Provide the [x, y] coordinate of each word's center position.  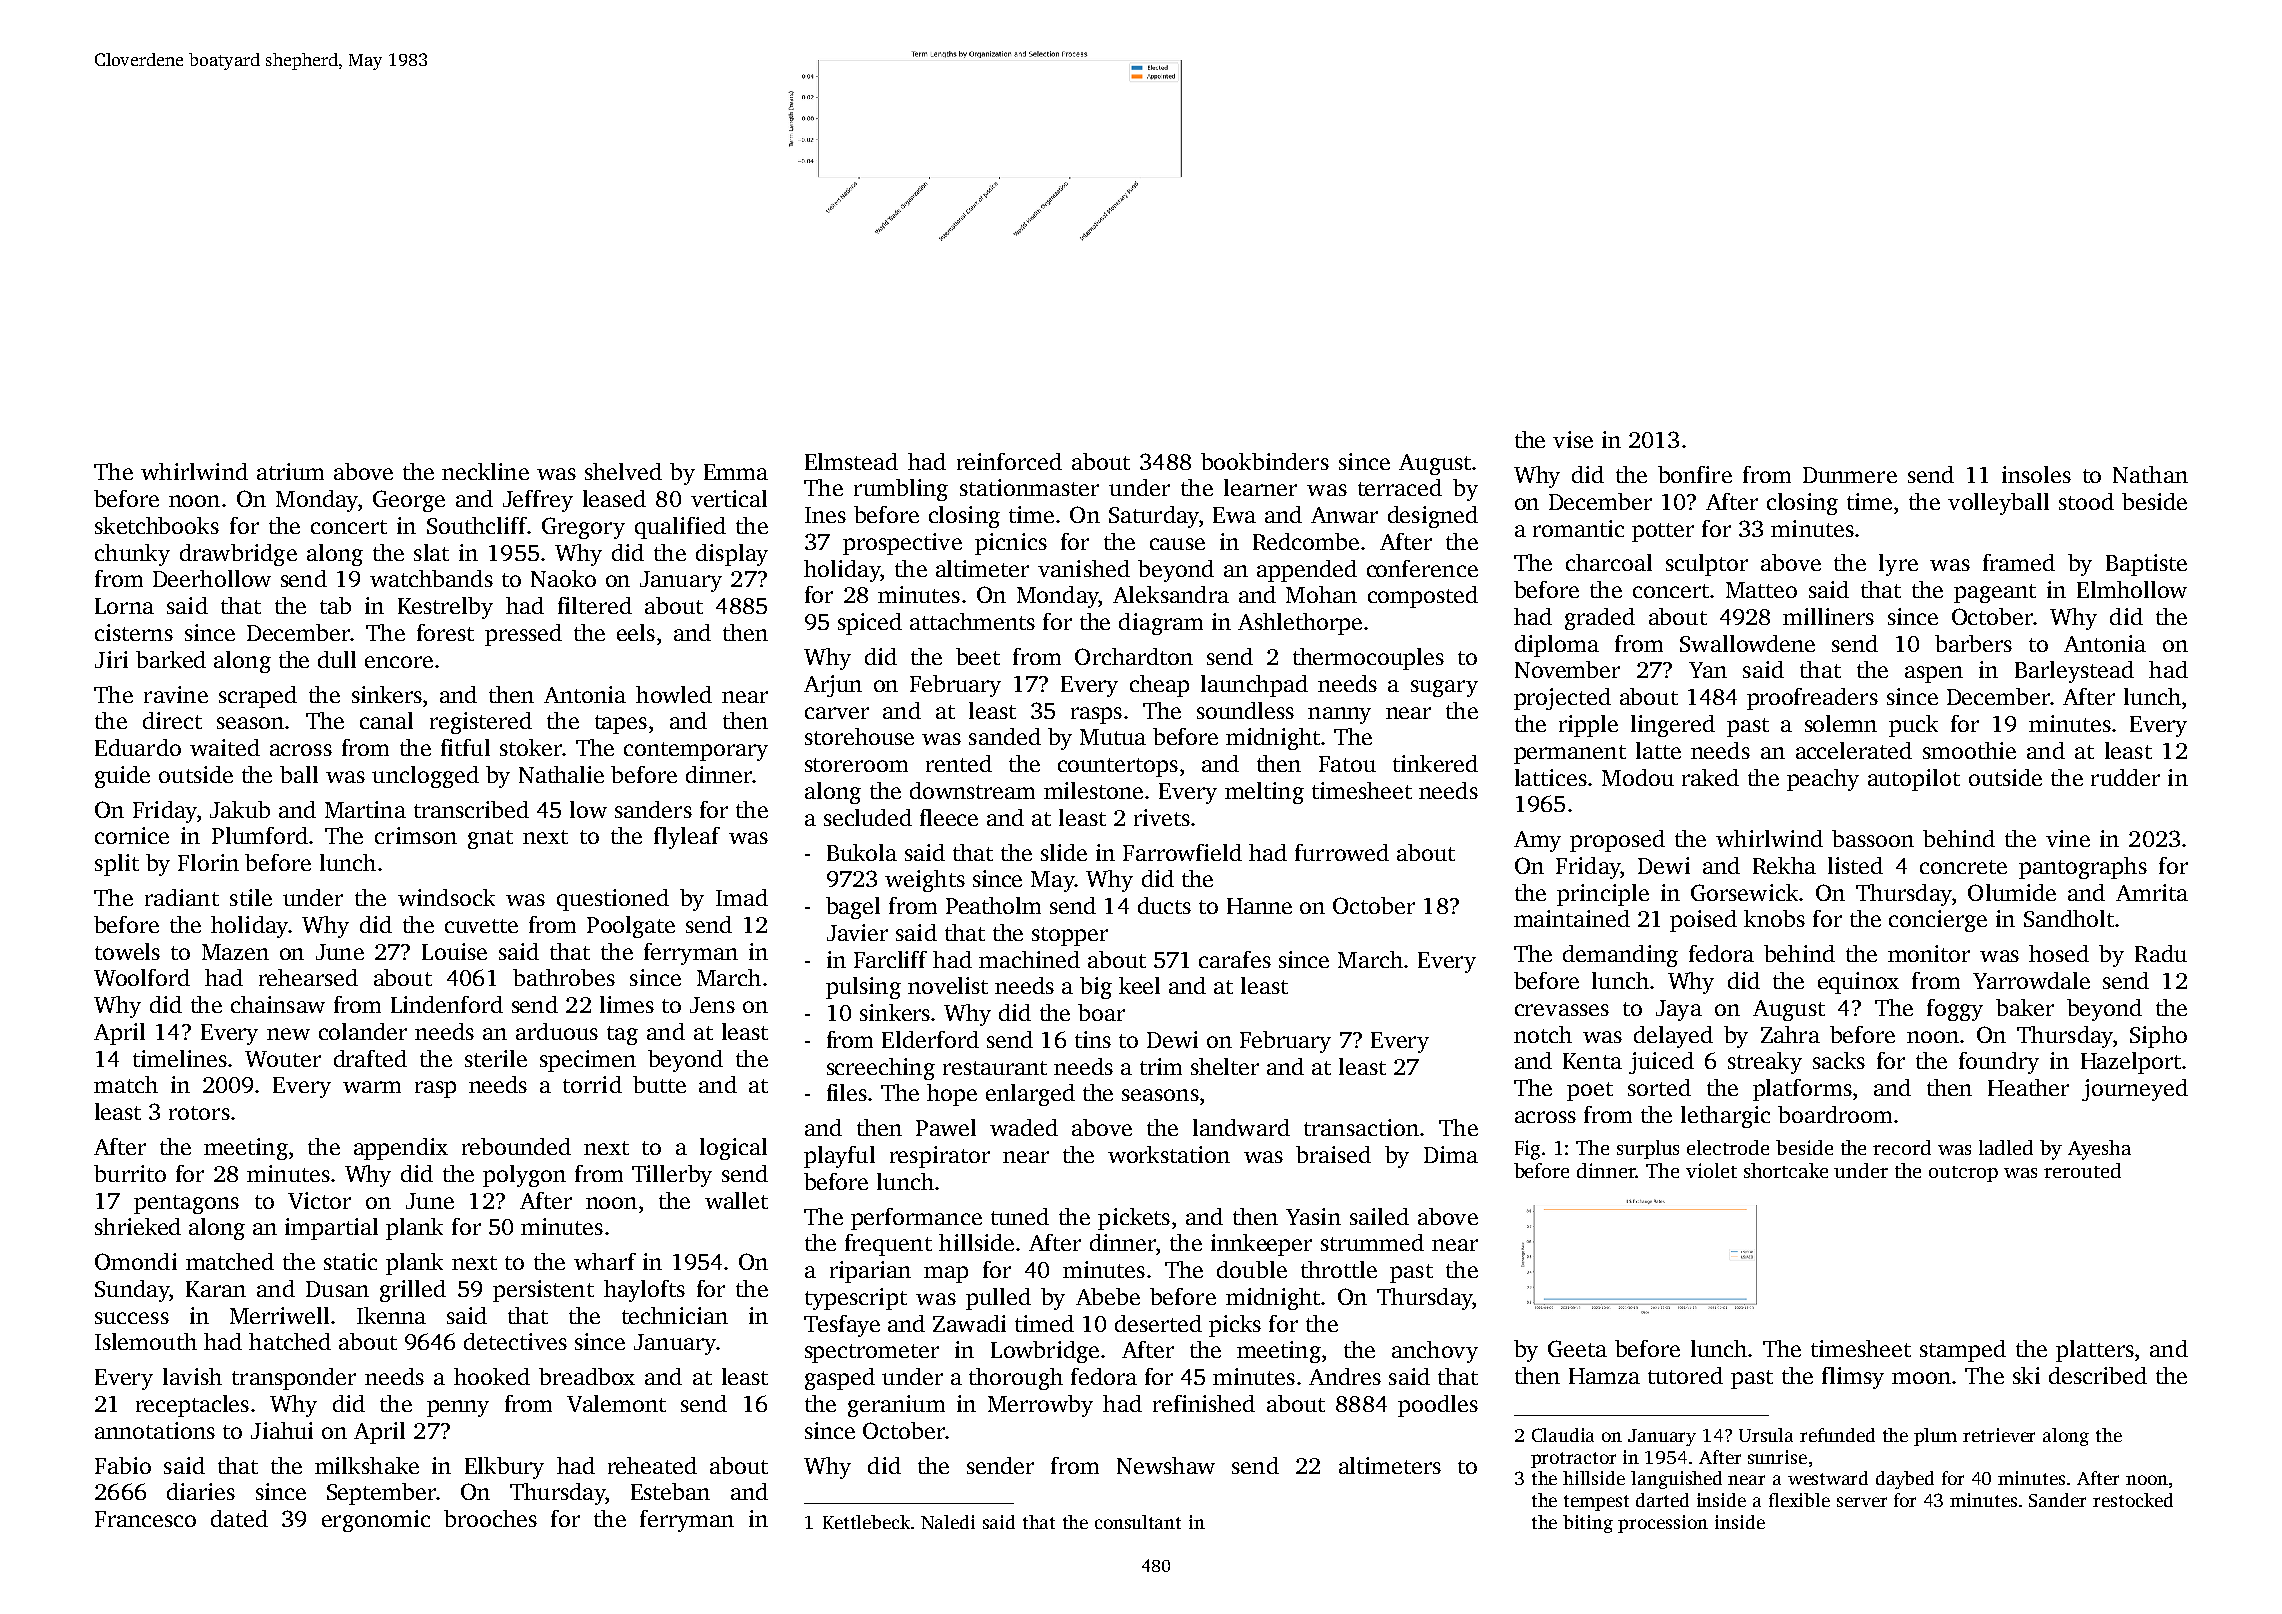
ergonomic [376, 1521]
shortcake [1786, 1170]
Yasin [1313, 1216]
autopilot [1914, 780]
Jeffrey [538, 501]
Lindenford [447, 1004]
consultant [1138, 1522]
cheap [1159, 686]
